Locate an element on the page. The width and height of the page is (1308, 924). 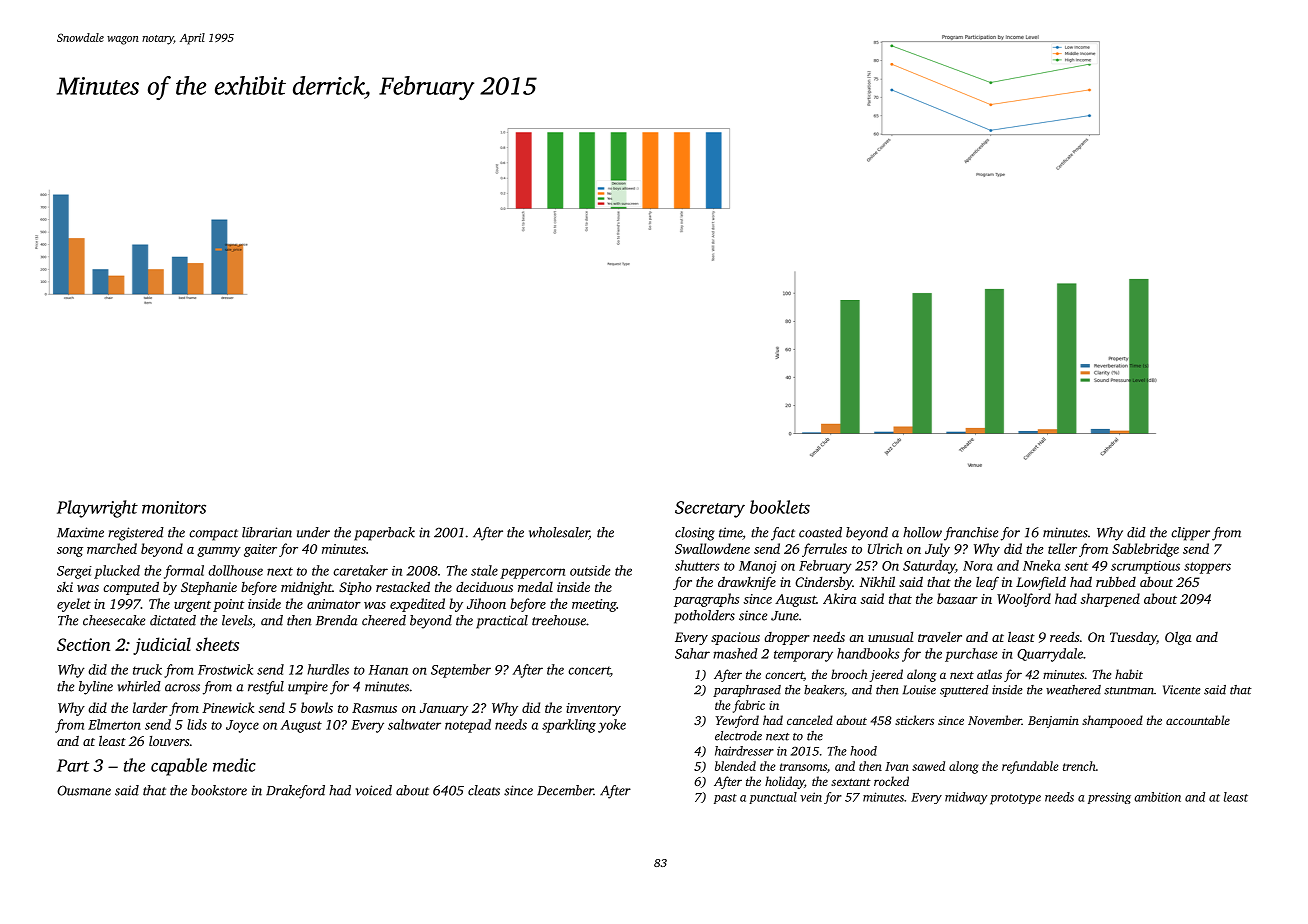
Secretary is located at coordinates (710, 509).
